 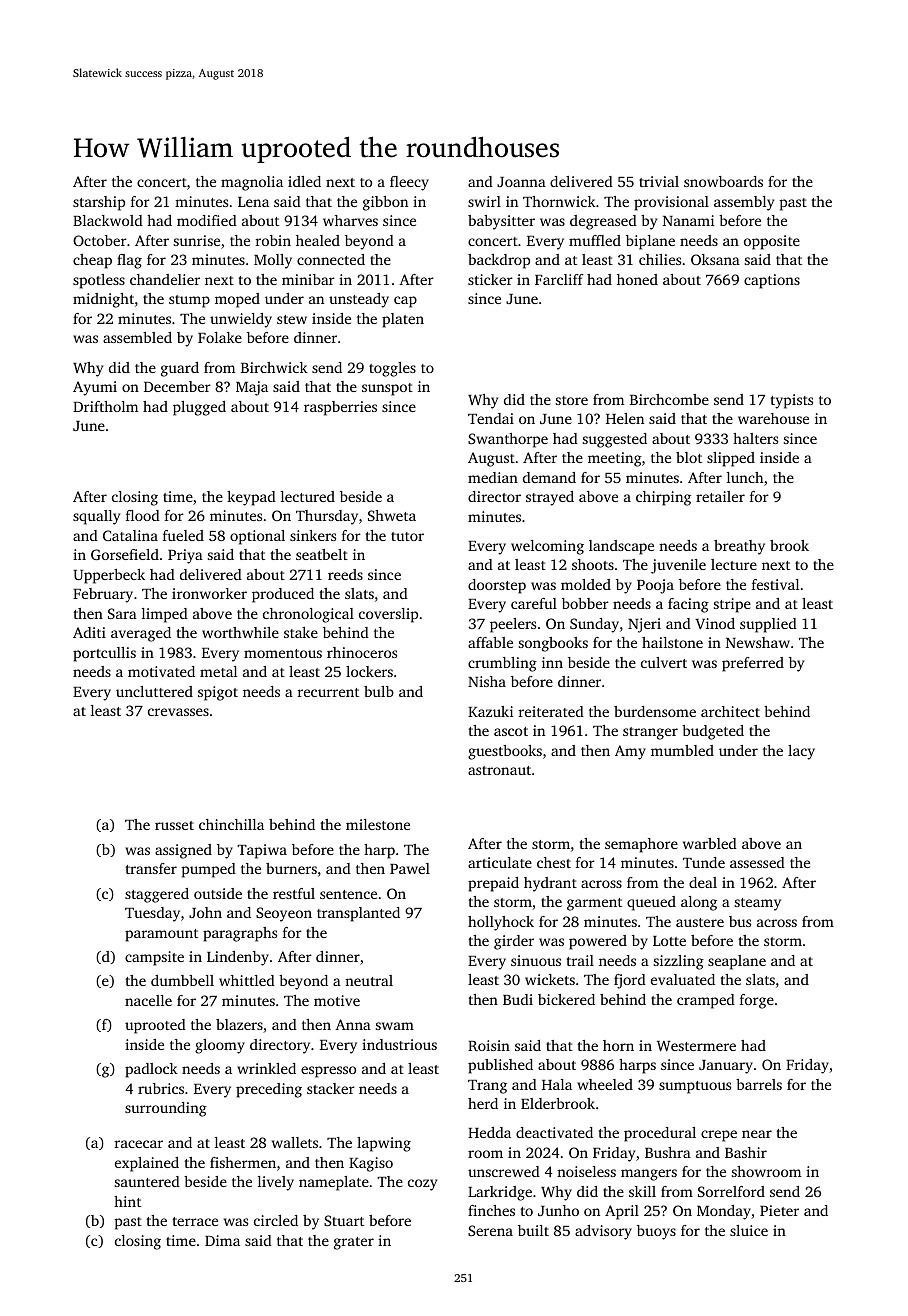 I want to click on Bushra, so click(x=668, y=1152).
